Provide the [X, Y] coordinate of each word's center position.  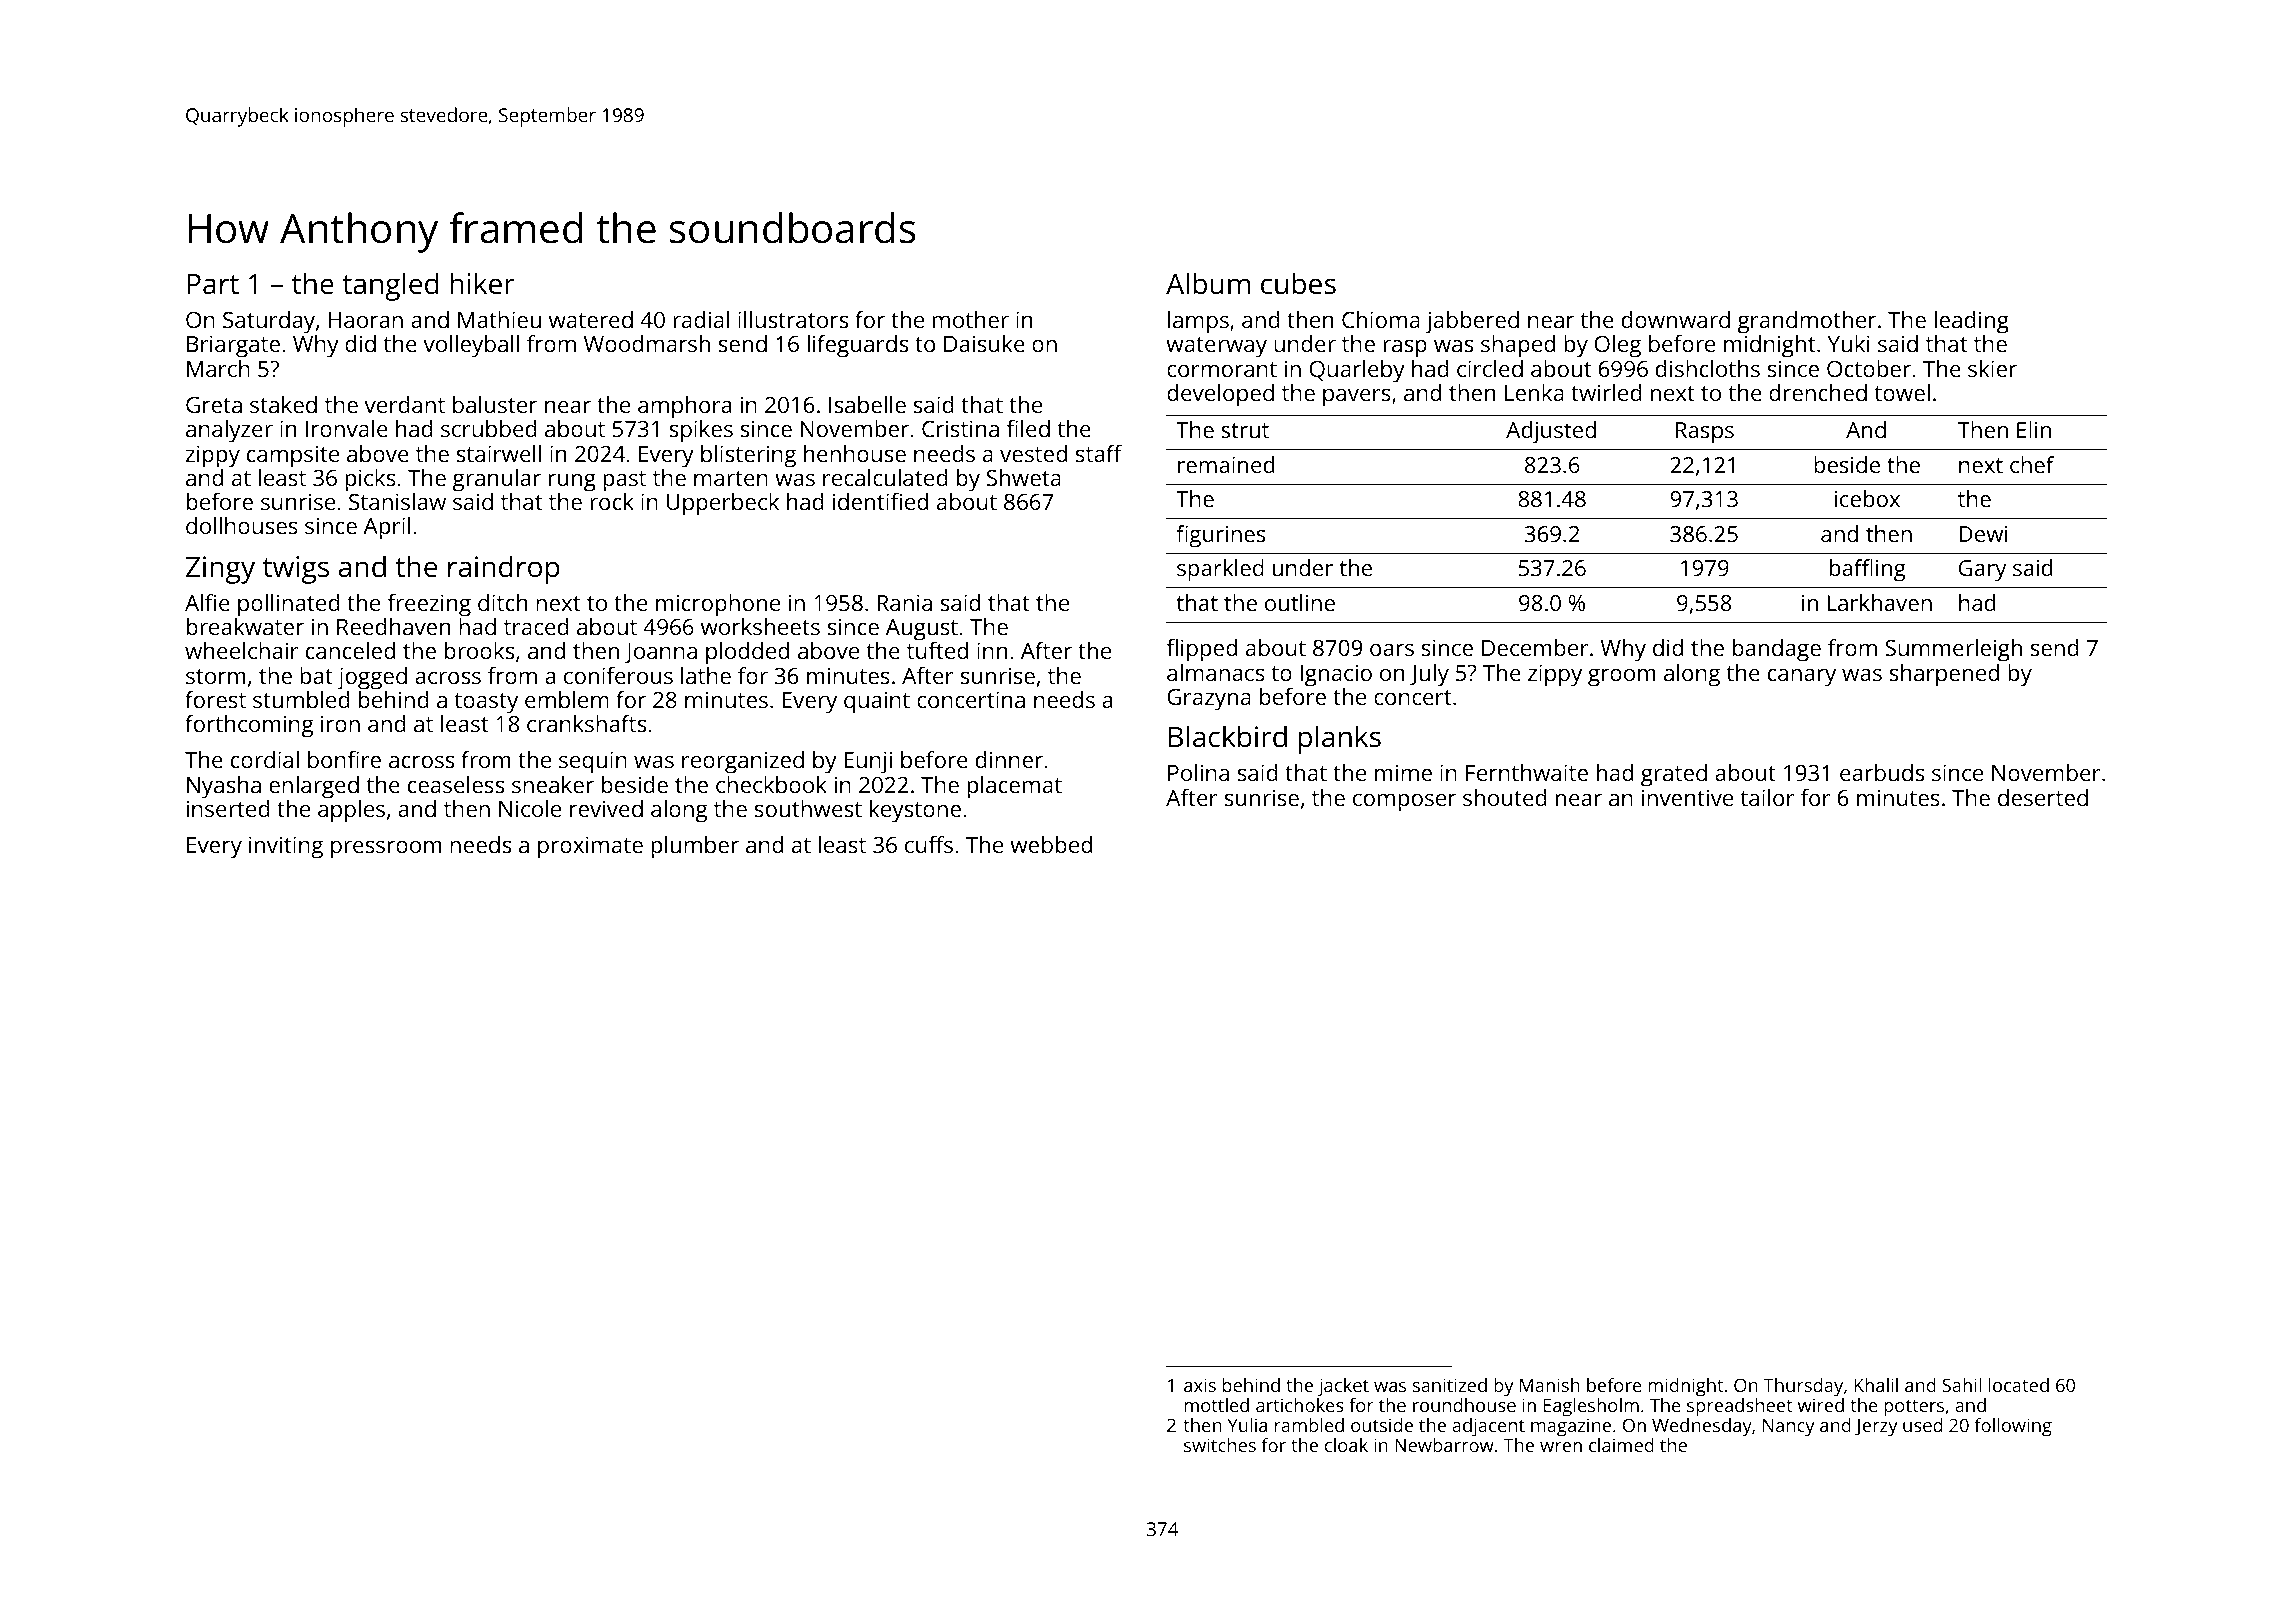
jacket [1343, 1387]
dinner [1009, 759]
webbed [1051, 844]
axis [1200, 1385]
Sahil [1961, 1385]
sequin [593, 762]
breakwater [245, 626]
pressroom [386, 850]
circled [1490, 368]
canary [1802, 678]
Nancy [1789, 1428]
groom [1621, 678]
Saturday [269, 322]
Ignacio [1336, 675]
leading [1971, 322]
